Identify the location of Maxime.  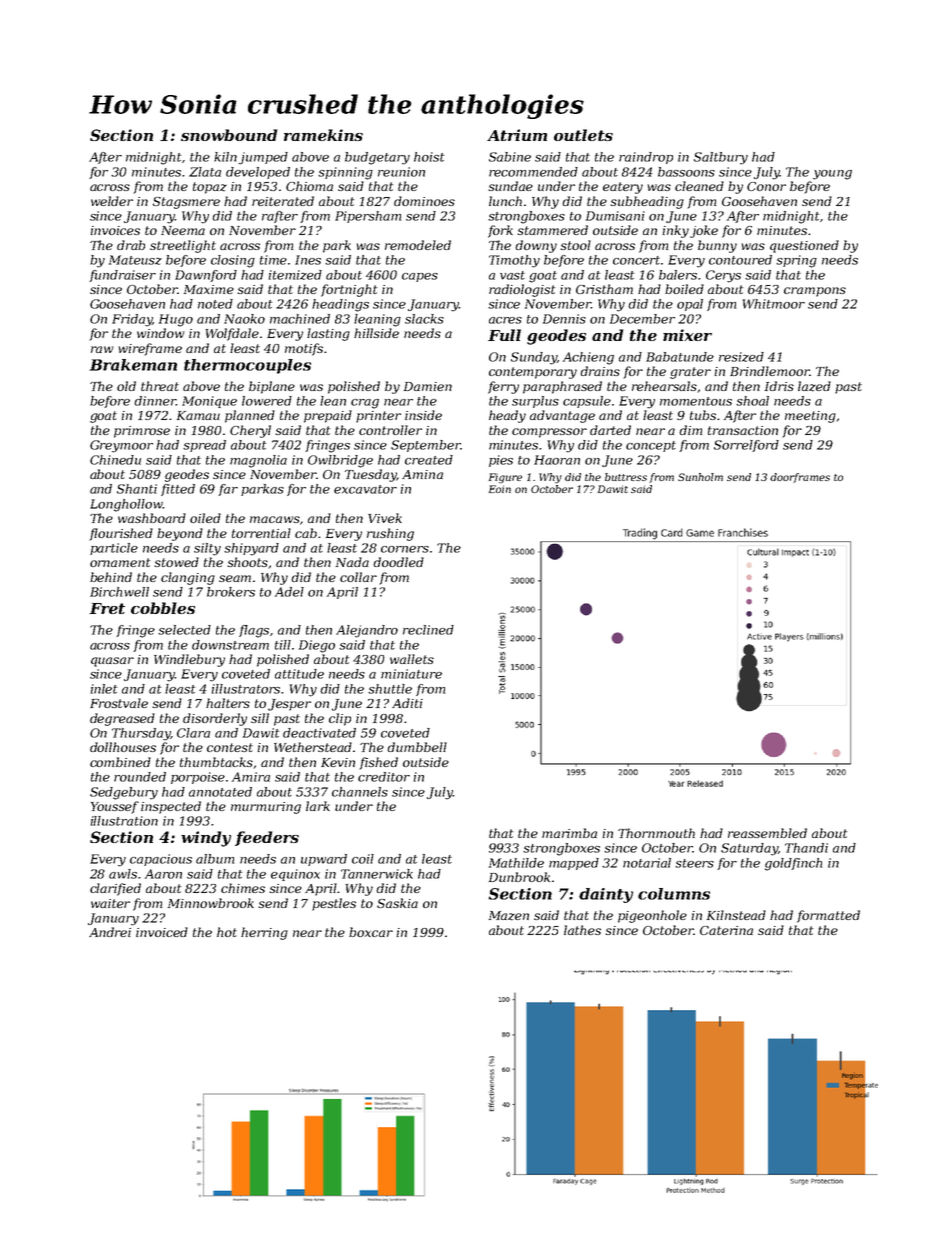
(209, 289).
